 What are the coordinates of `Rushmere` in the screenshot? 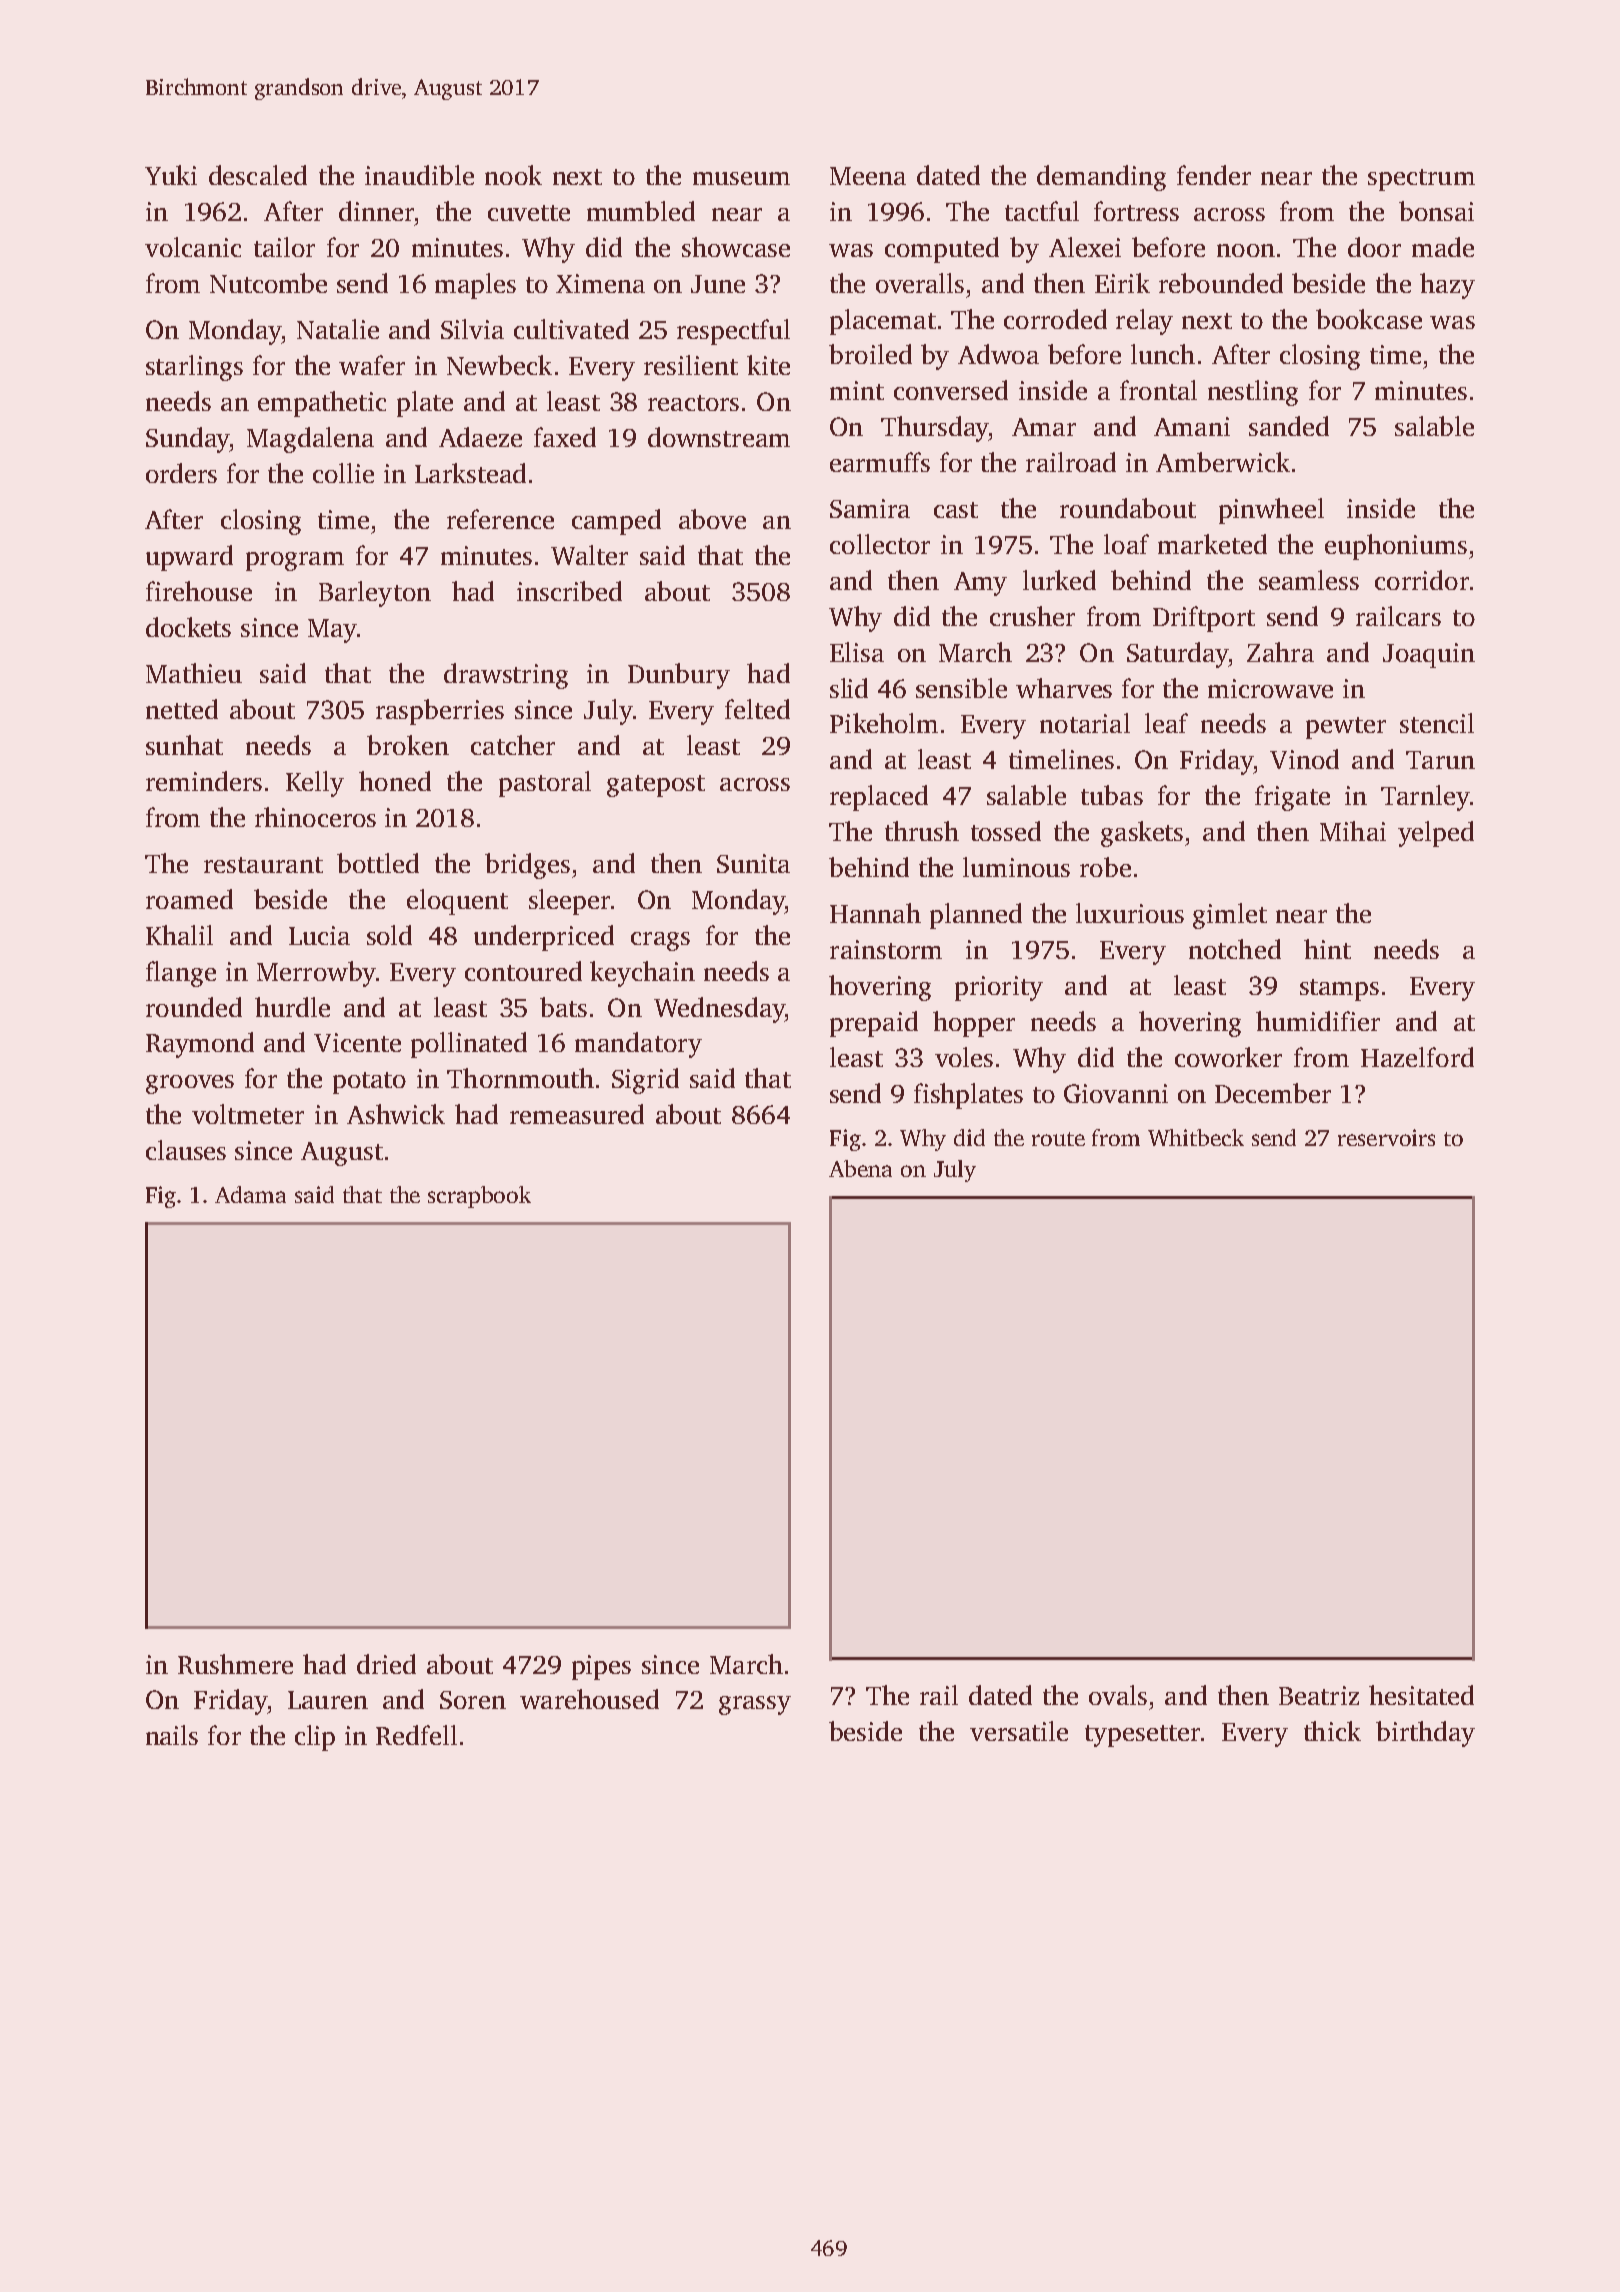 It's located at (235, 1664).
